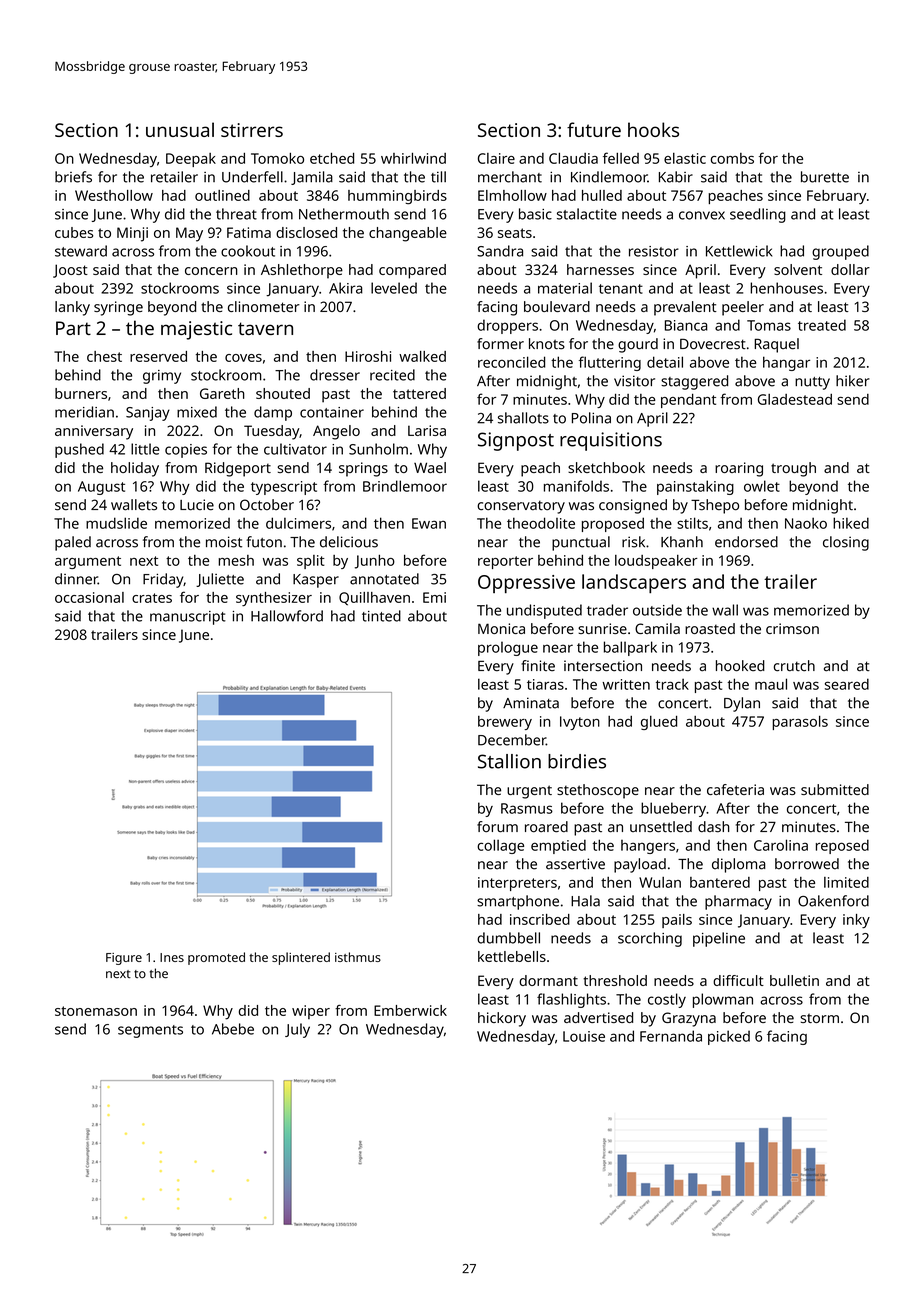 This screenshot has width=924, height=1308. What do you see at coordinates (188, 618) in the screenshot?
I see `manuscript` at bounding box center [188, 618].
